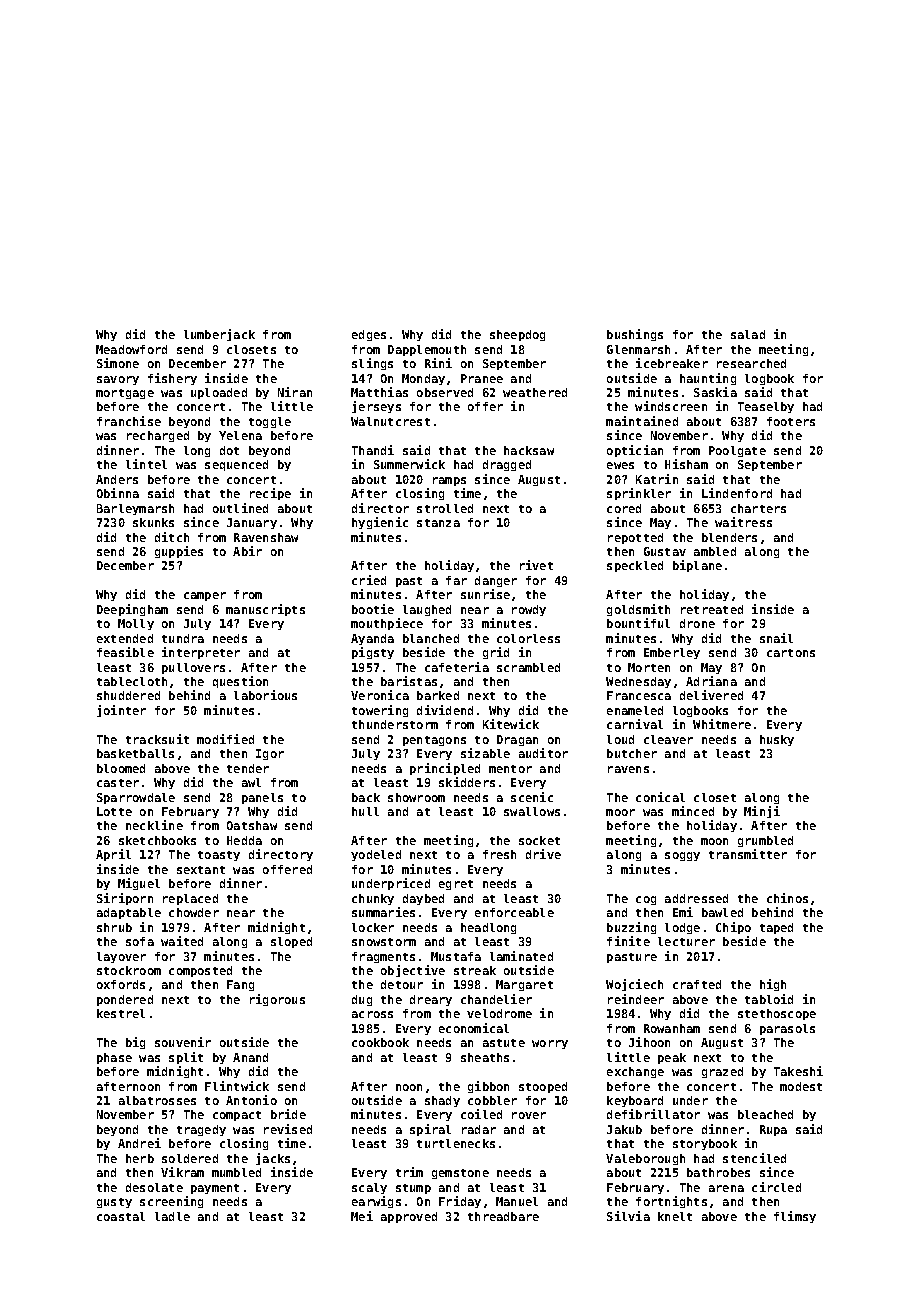 The width and height of the screenshot is (924, 1308). What do you see at coordinates (252, 825) in the screenshot?
I see `Oatshaw` at bounding box center [252, 825].
